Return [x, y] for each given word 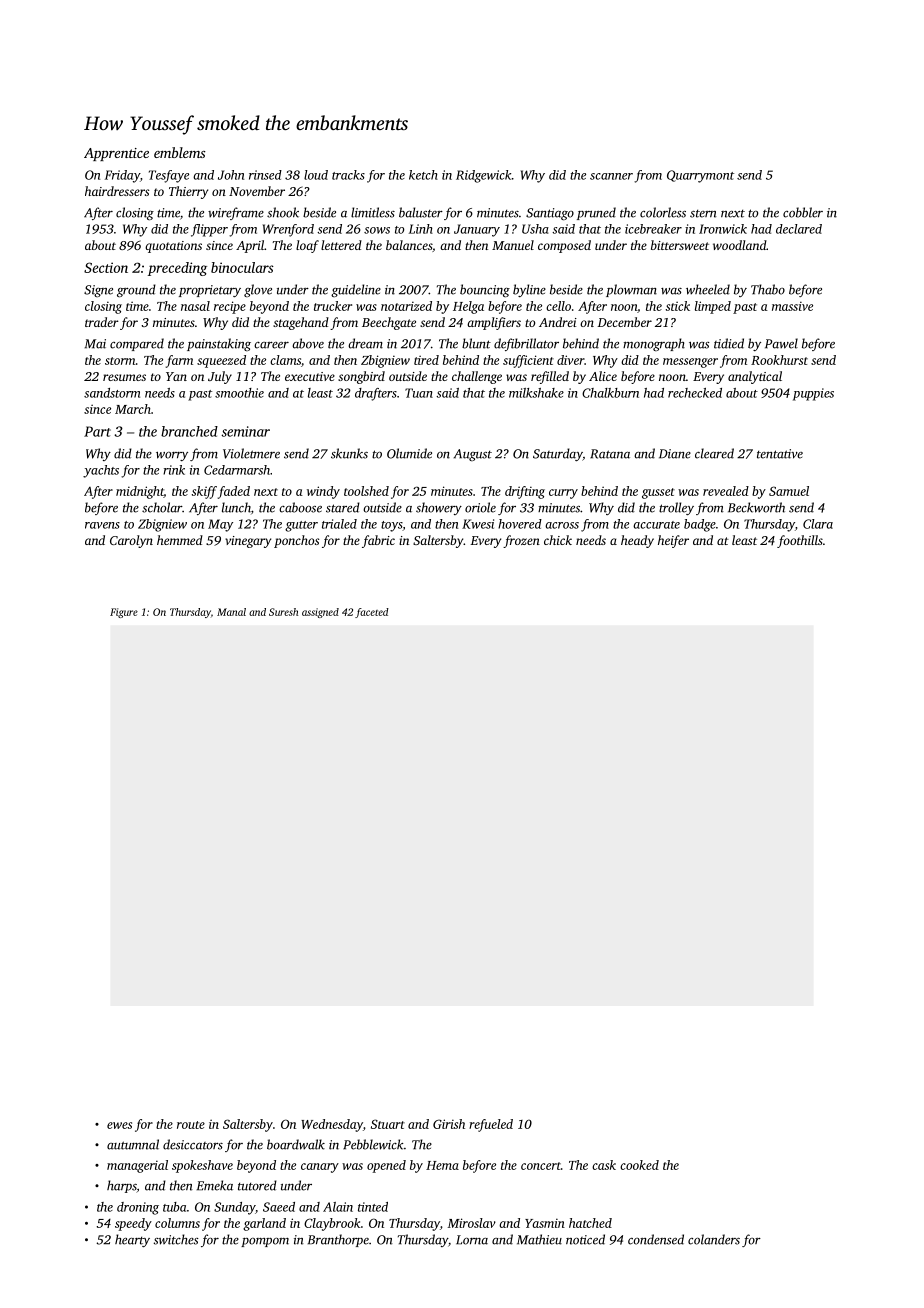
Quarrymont [700, 176]
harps [122, 1186]
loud [316, 175]
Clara [818, 524]
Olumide [409, 453]
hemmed [180, 540]
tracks [348, 175]
